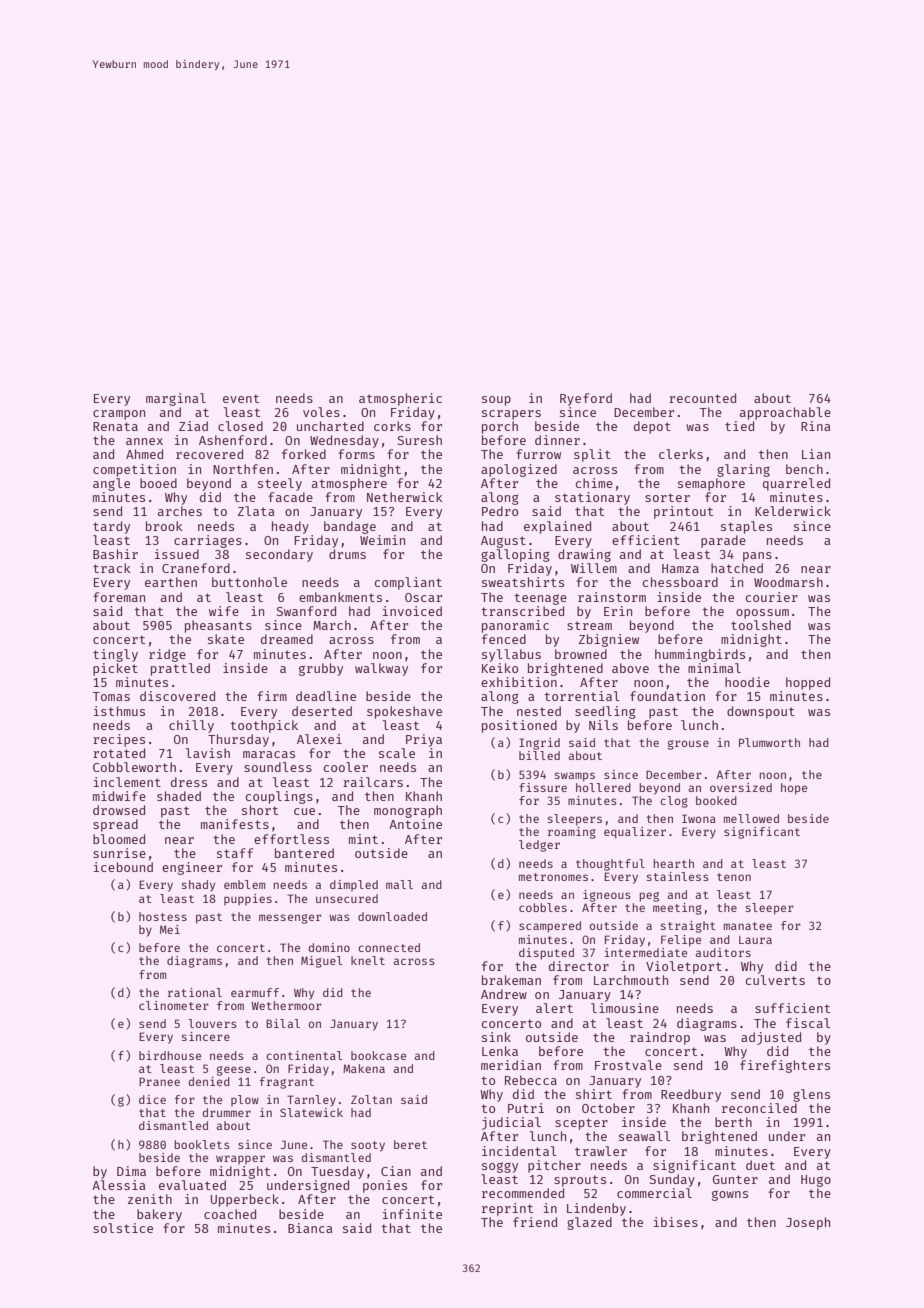 The width and height of the page is (924, 1308). Describe the element at coordinates (321, 412) in the page. I see `voles` at that location.
